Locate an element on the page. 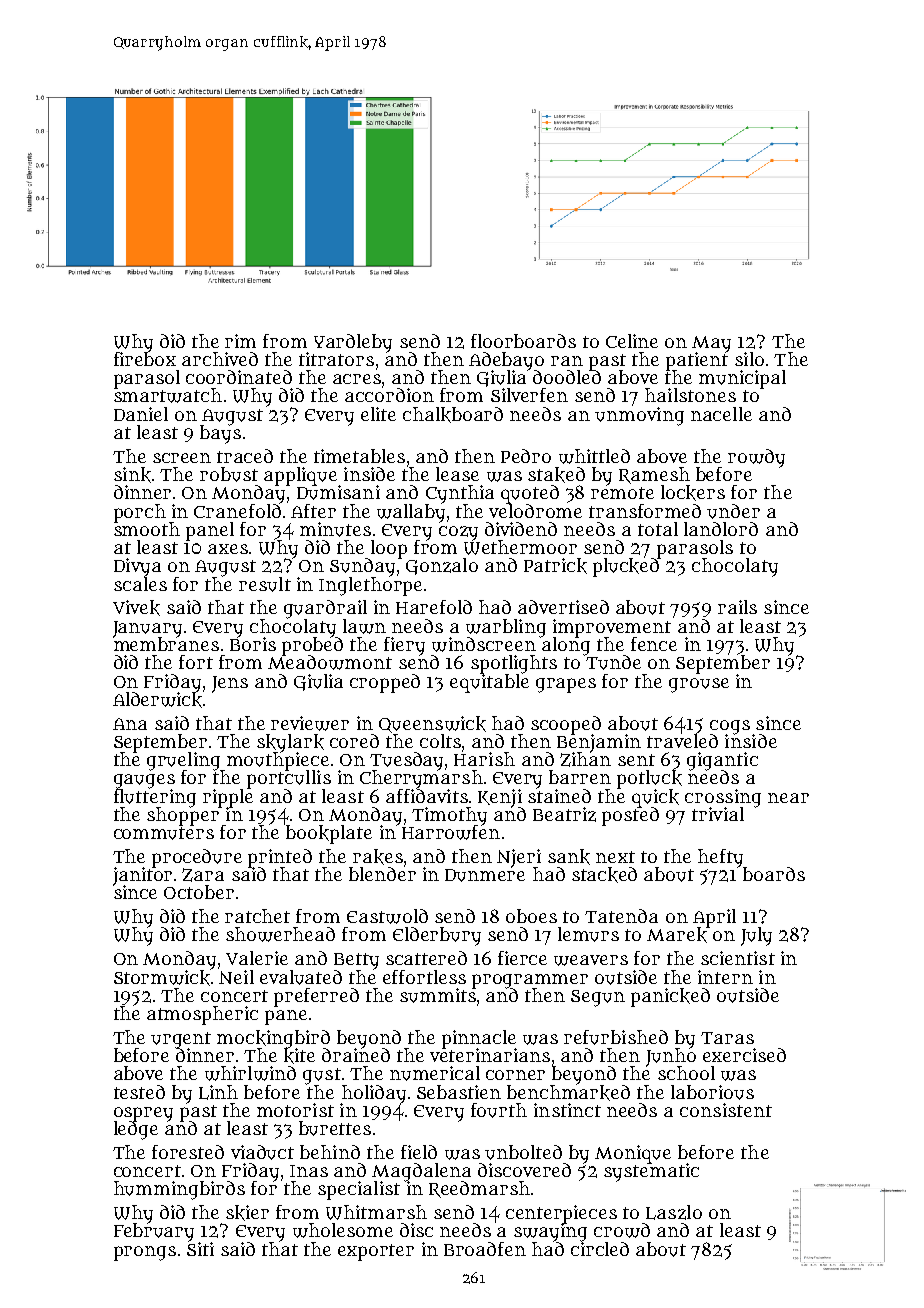  grueling is located at coordinates (183, 761).
